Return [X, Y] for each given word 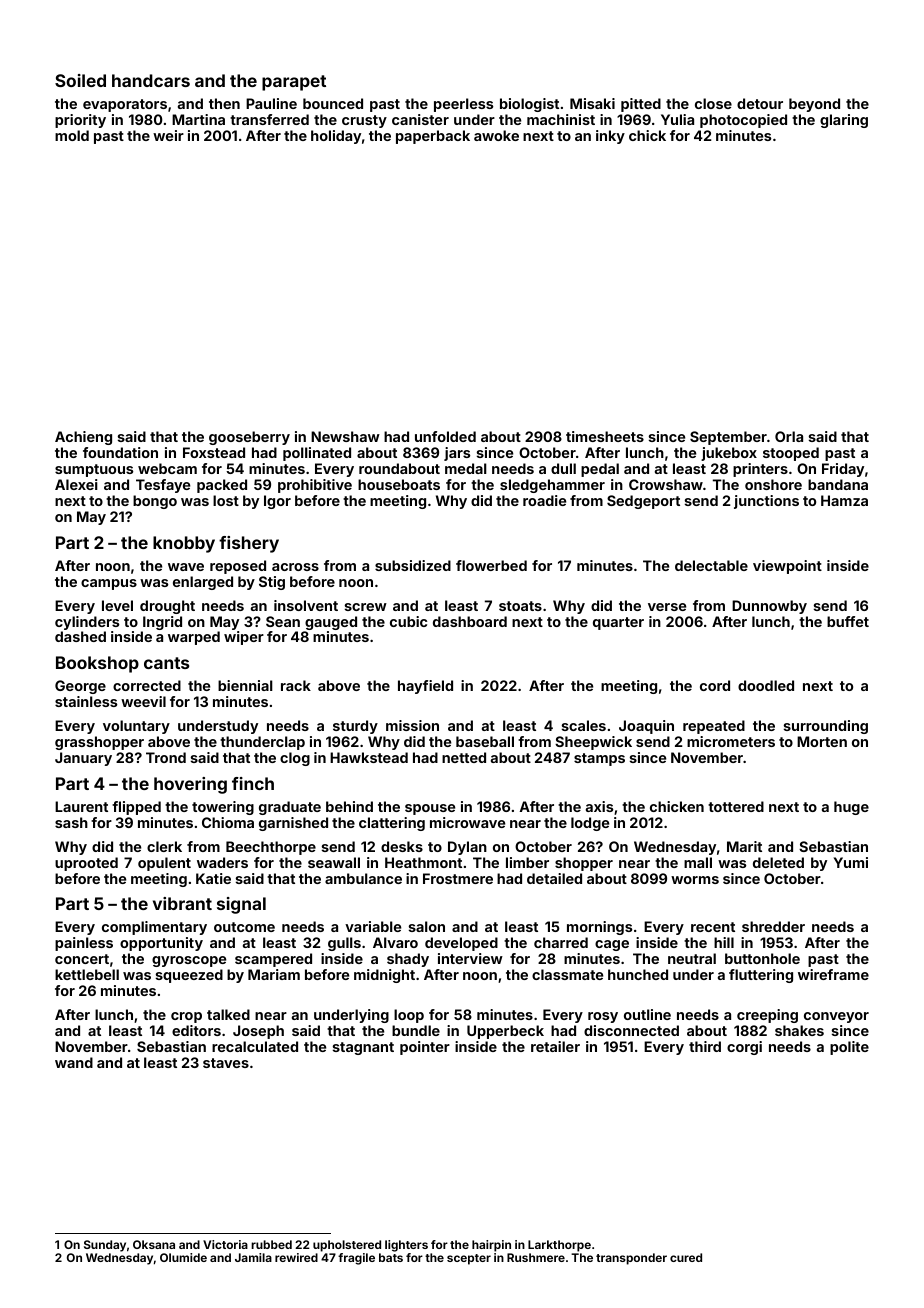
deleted [778, 862]
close [713, 103]
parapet [294, 83]
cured [686, 1257]
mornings [599, 928]
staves [226, 1063]
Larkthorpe [559, 1246]
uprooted [86, 864]
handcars [151, 80]
